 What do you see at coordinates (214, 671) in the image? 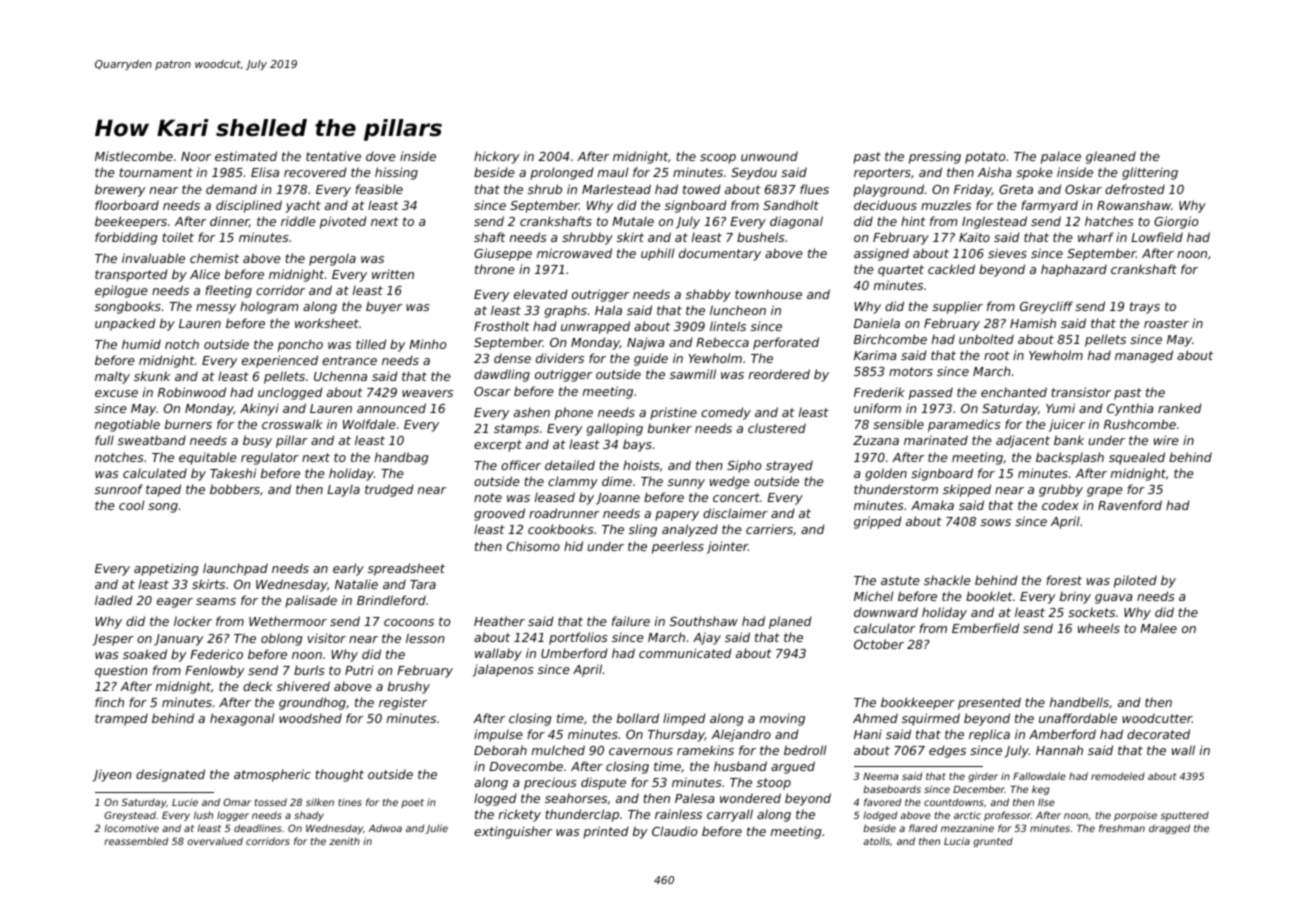
I see `Fenlowby` at bounding box center [214, 671].
